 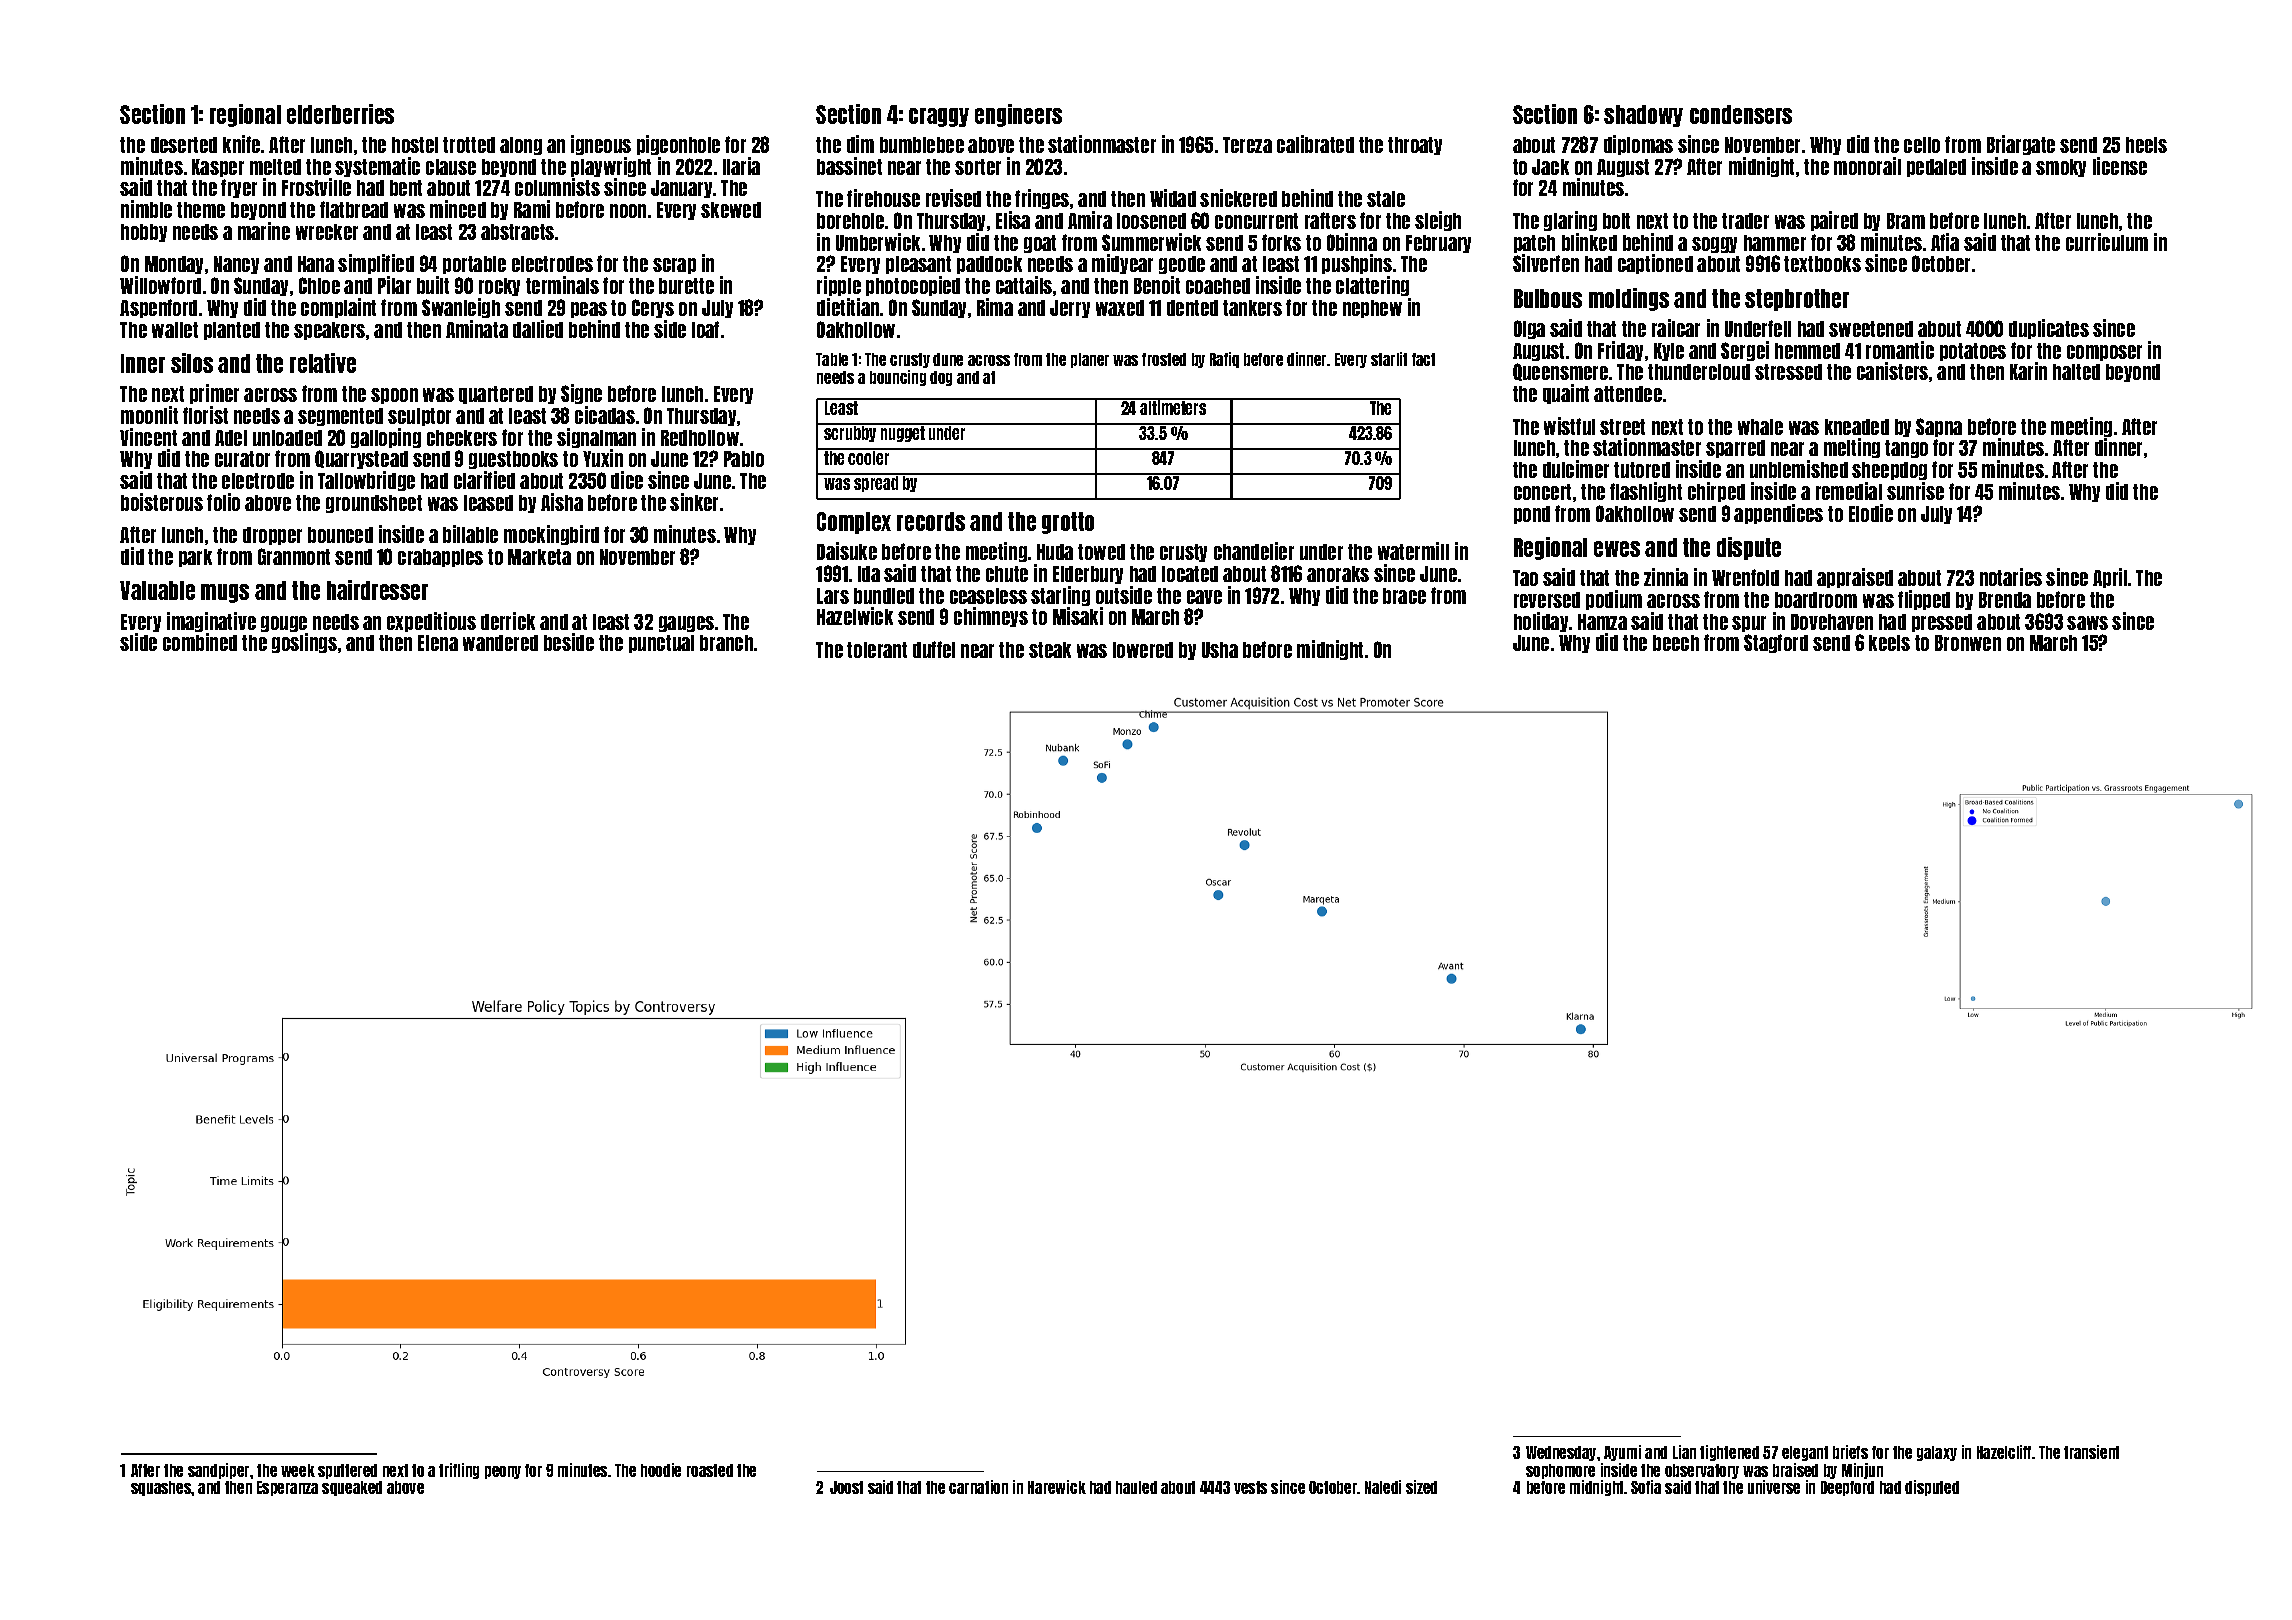 What do you see at coordinates (1120, 308) in the screenshot?
I see `waxed` at bounding box center [1120, 308].
